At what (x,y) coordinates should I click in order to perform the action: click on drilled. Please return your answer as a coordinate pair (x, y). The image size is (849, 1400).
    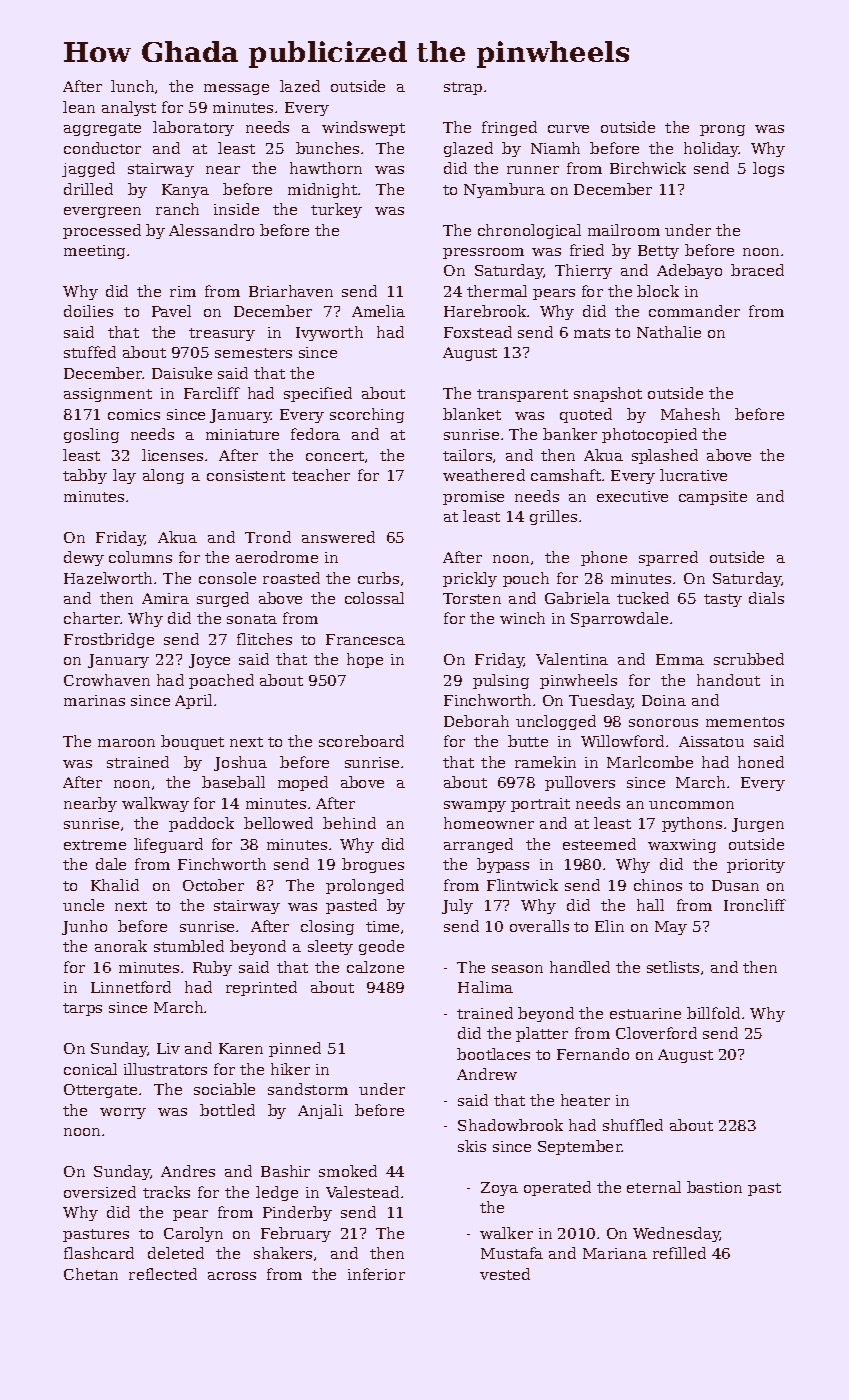
    Looking at the image, I should click on (88, 189).
